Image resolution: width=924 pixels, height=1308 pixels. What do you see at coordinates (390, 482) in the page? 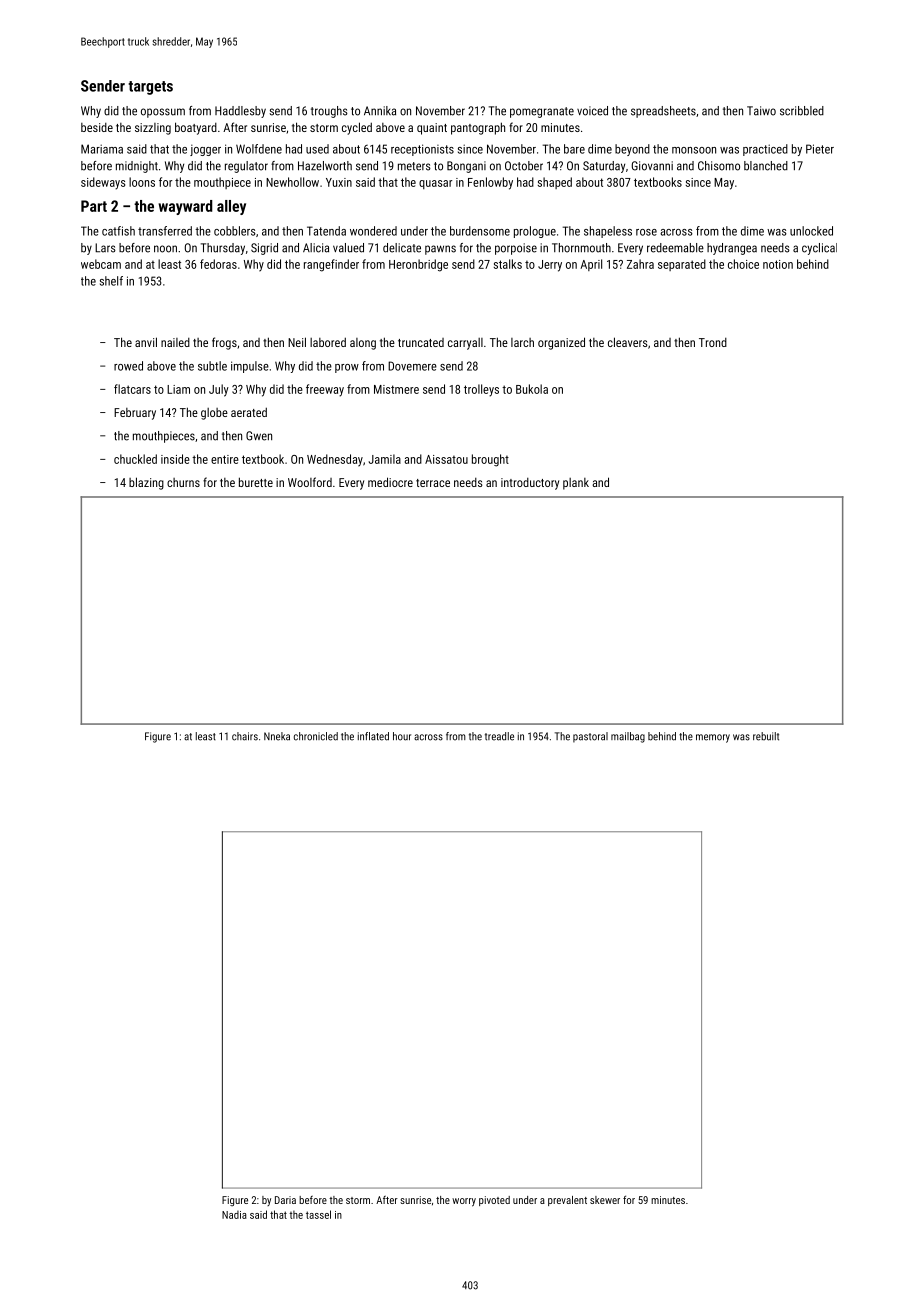
I see `mediocre` at bounding box center [390, 482].
